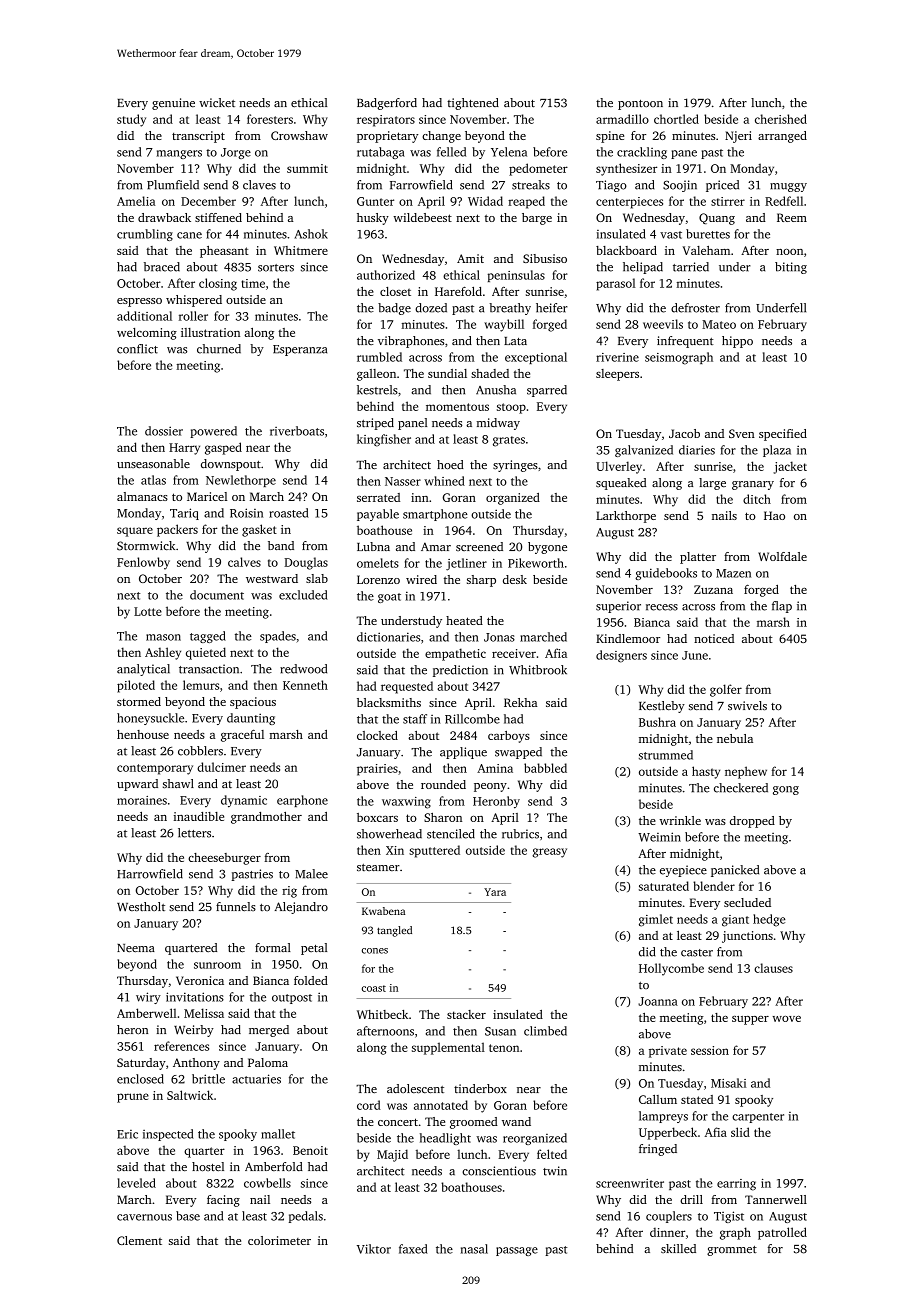  I want to click on Saltwick, so click(190, 1095).
